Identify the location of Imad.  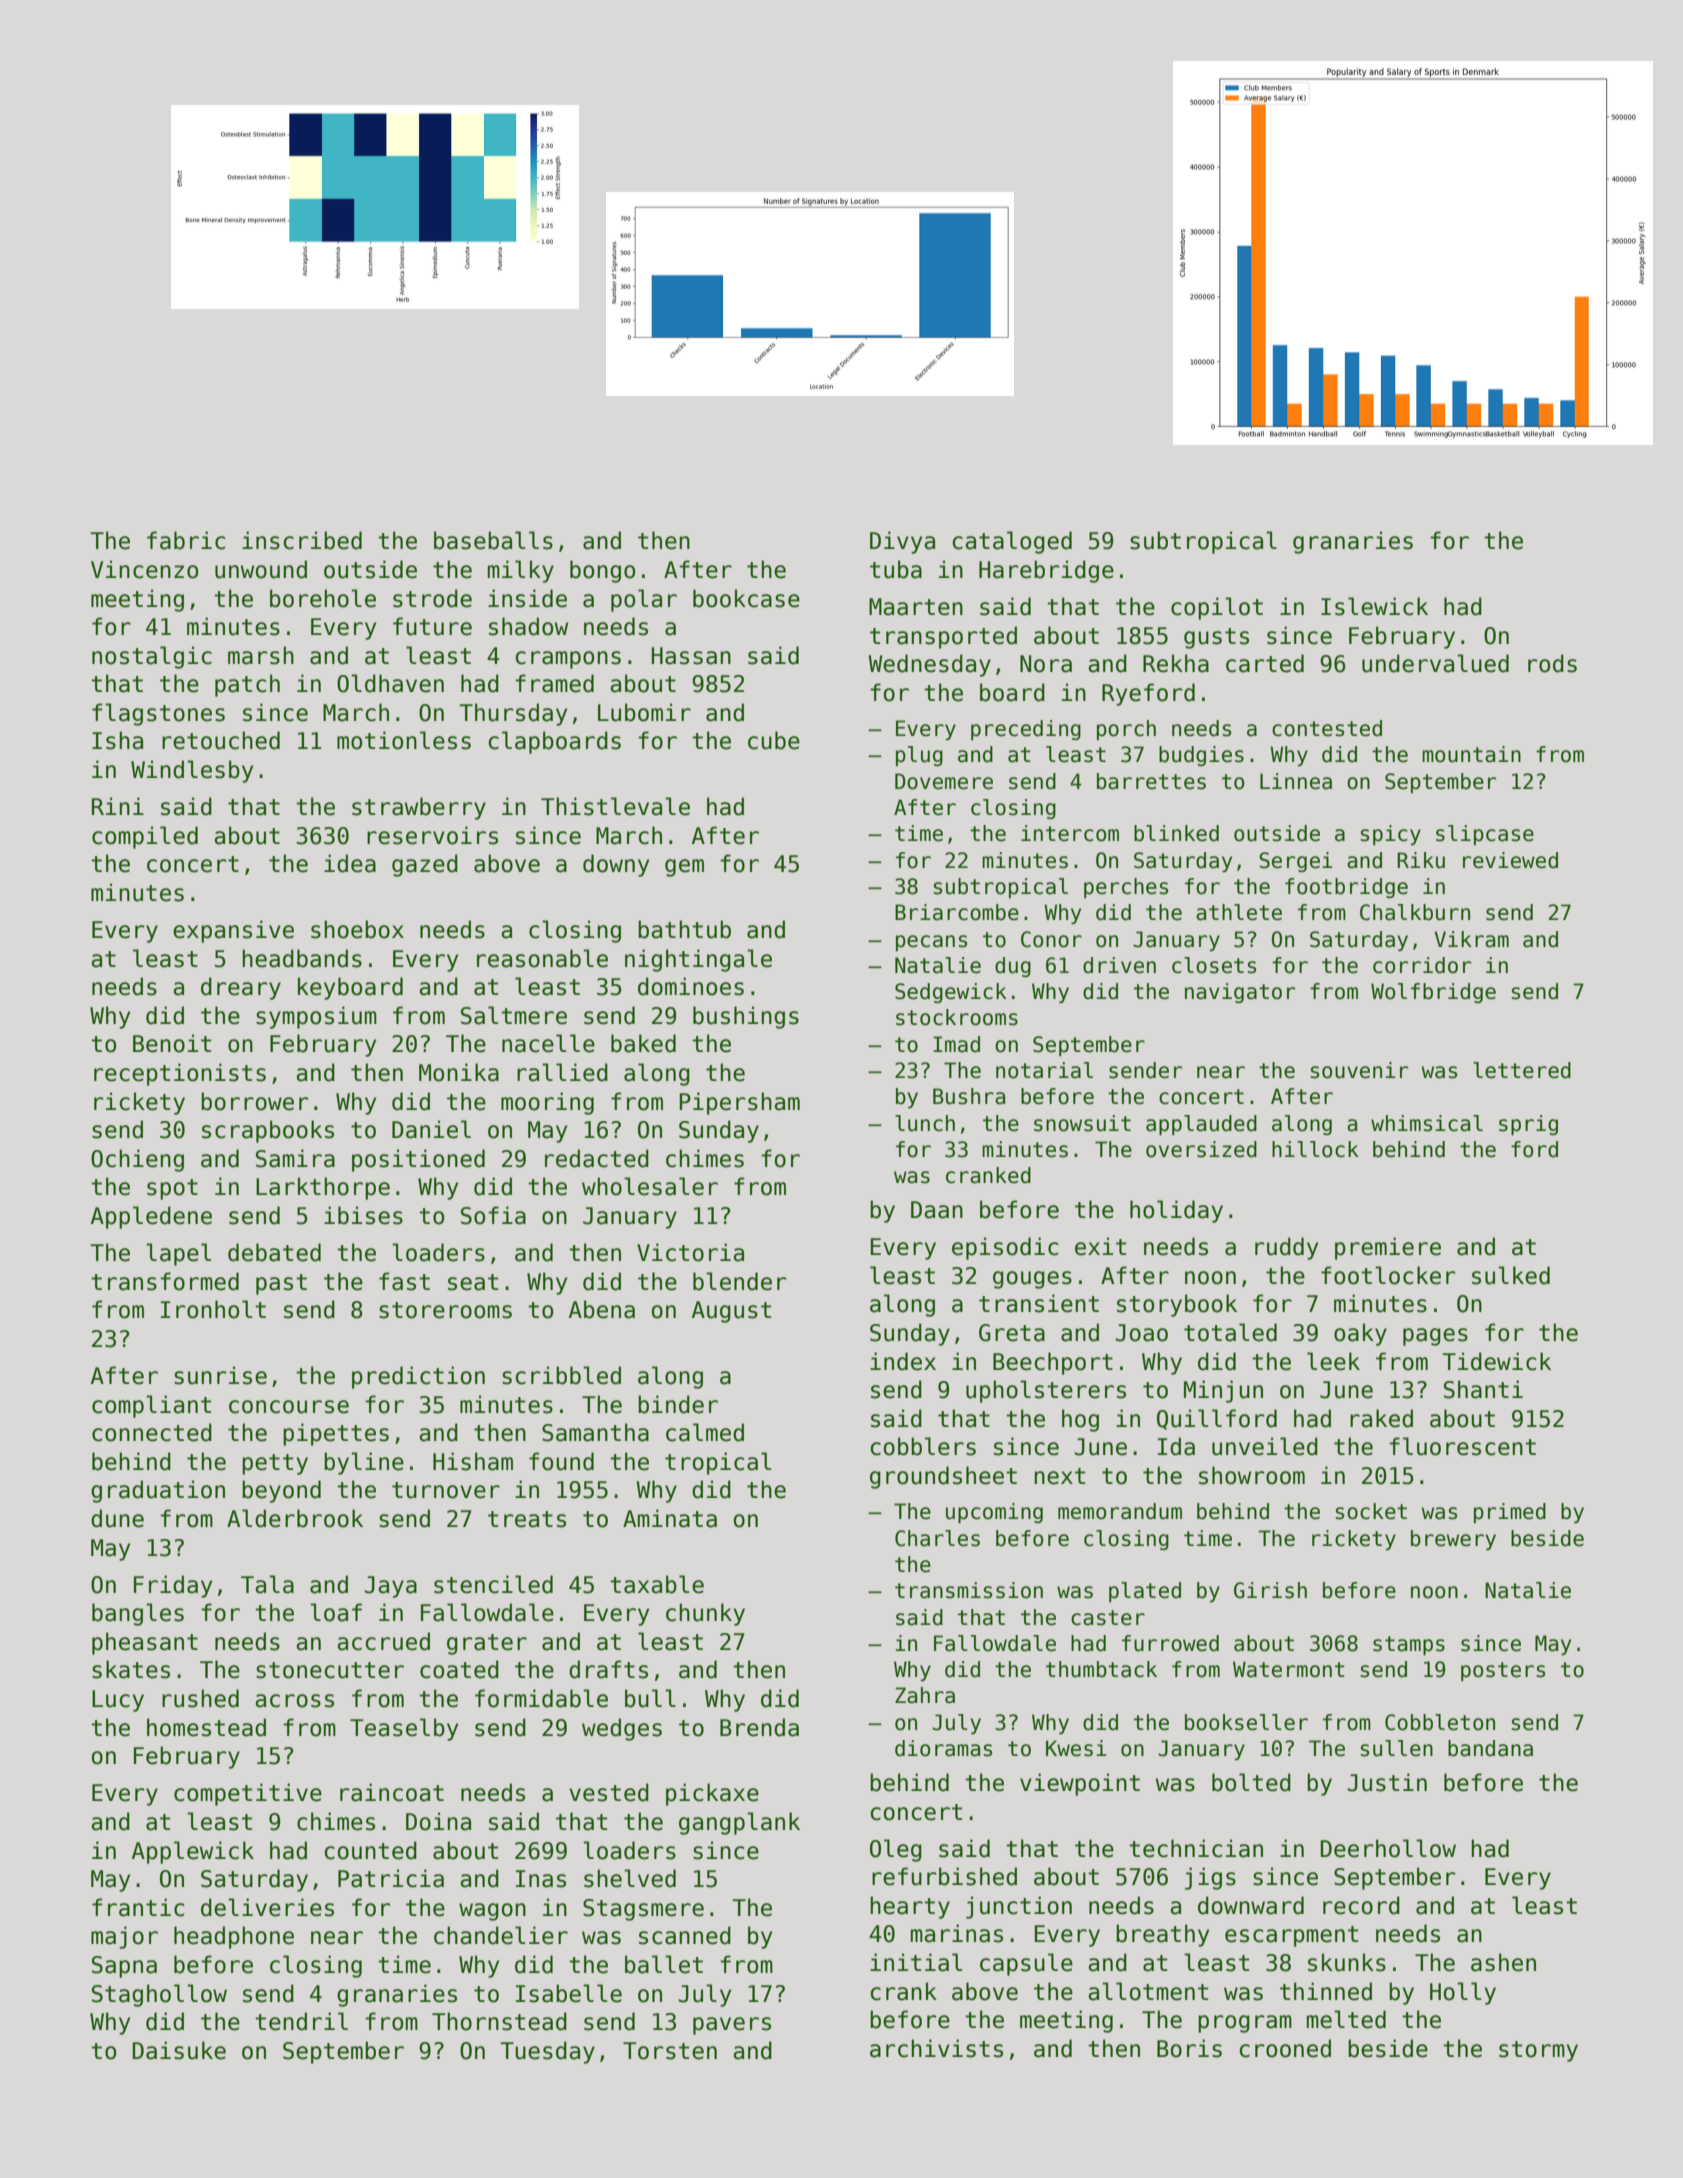
(956, 1044).
